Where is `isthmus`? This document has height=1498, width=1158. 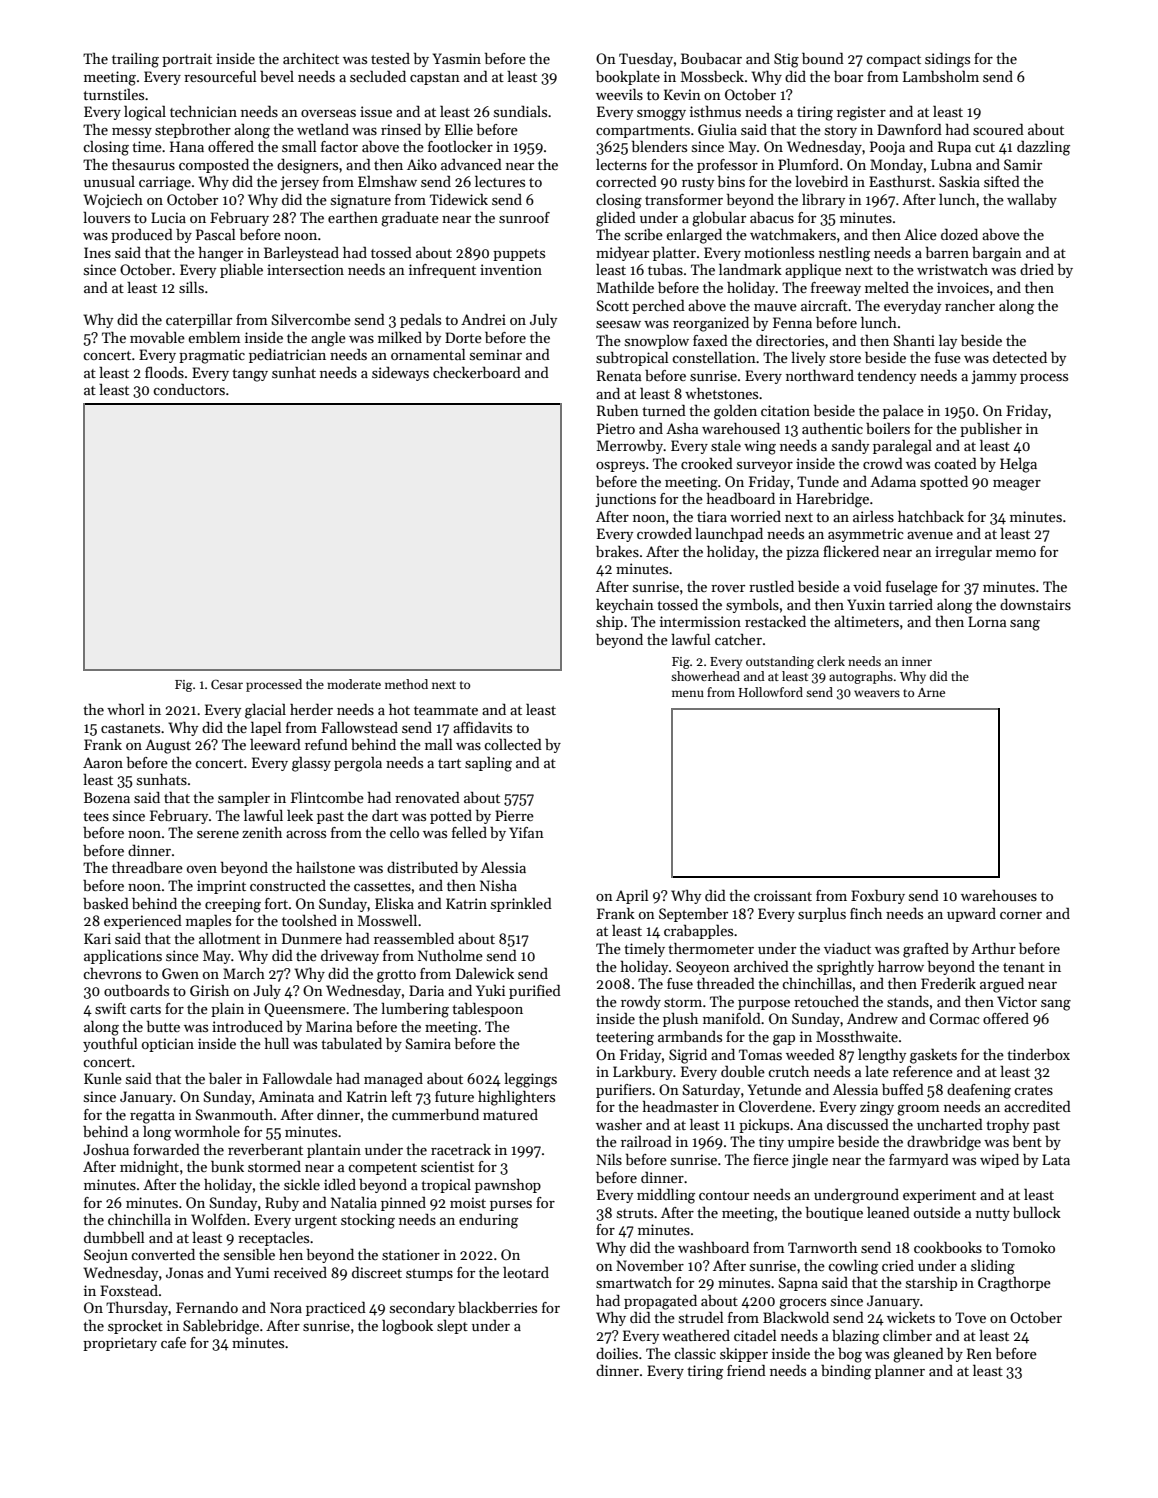 isthmus is located at coordinates (715, 111).
